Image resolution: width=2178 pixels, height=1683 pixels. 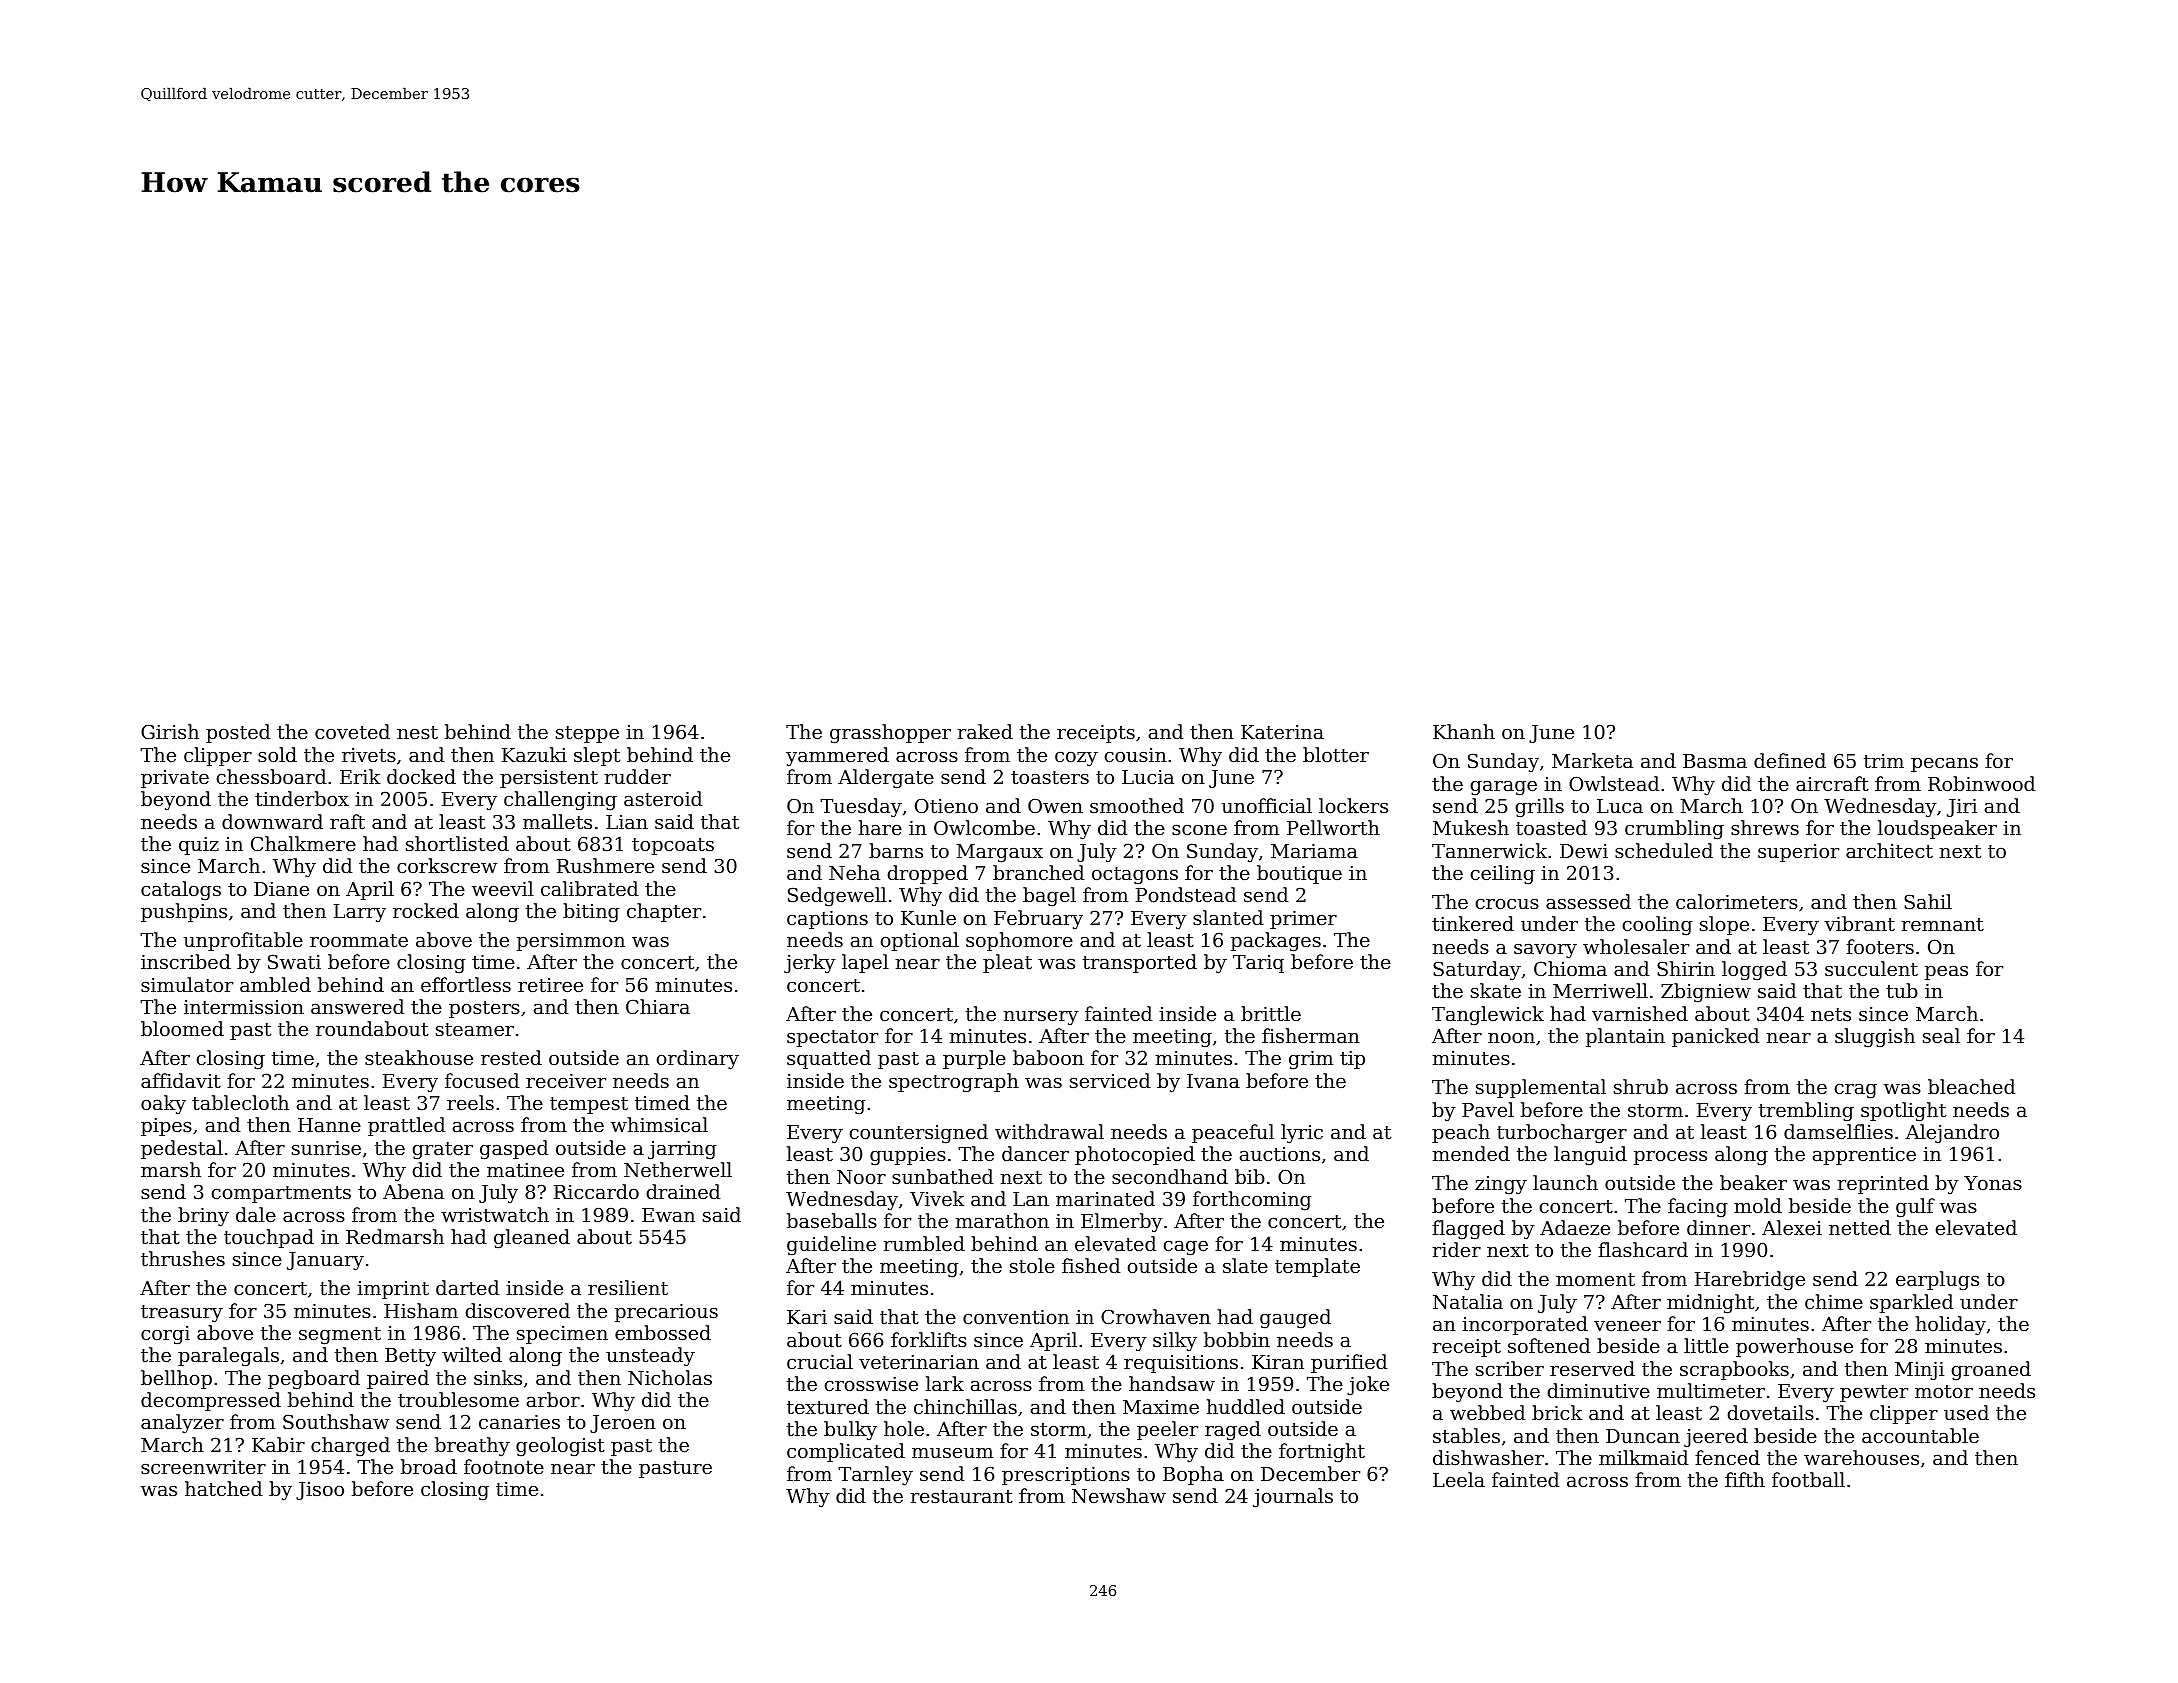 I want to click on downward, so click(x=272, y=821).
